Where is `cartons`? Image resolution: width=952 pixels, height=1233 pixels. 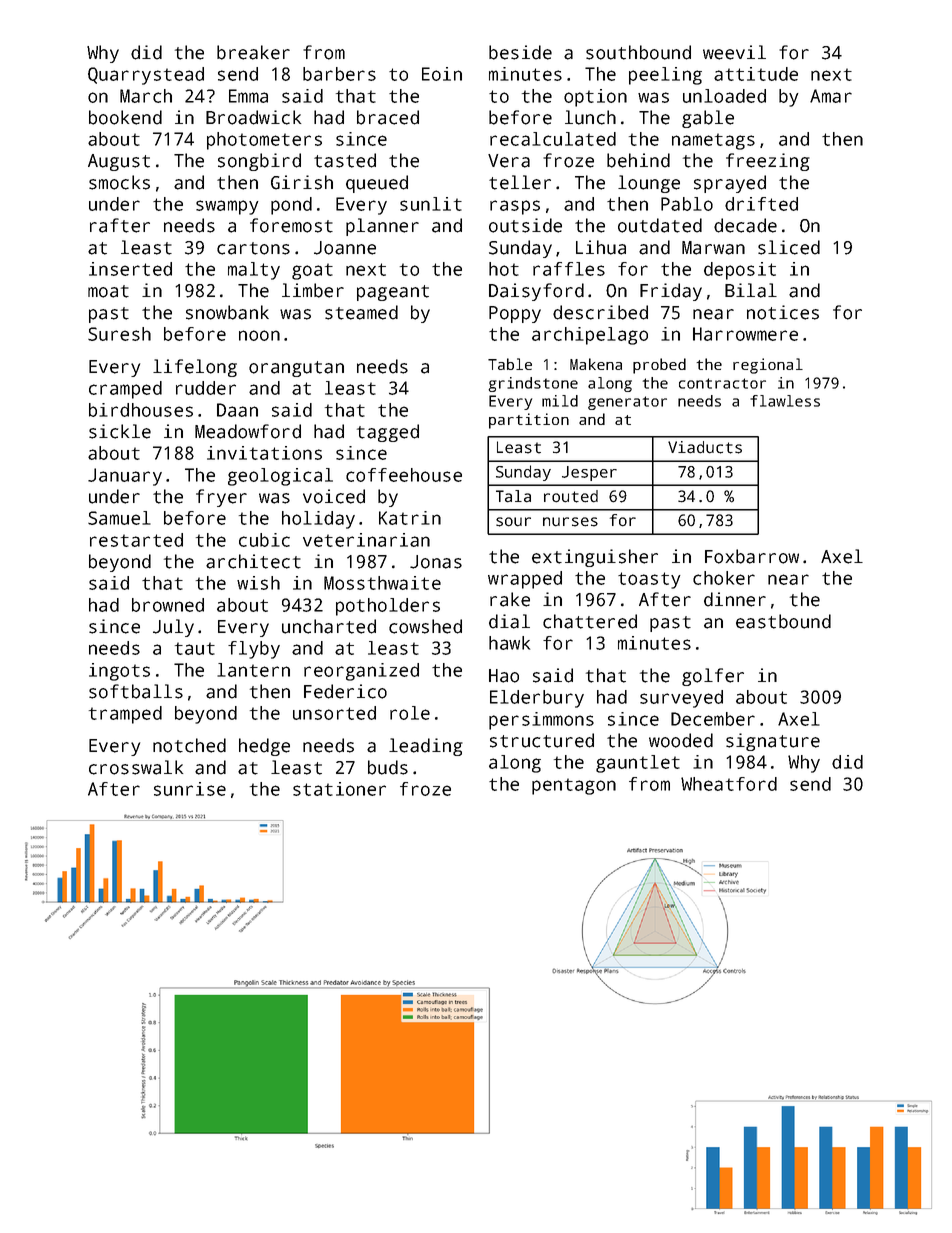 cartons is located at coordinates (253, 248).
